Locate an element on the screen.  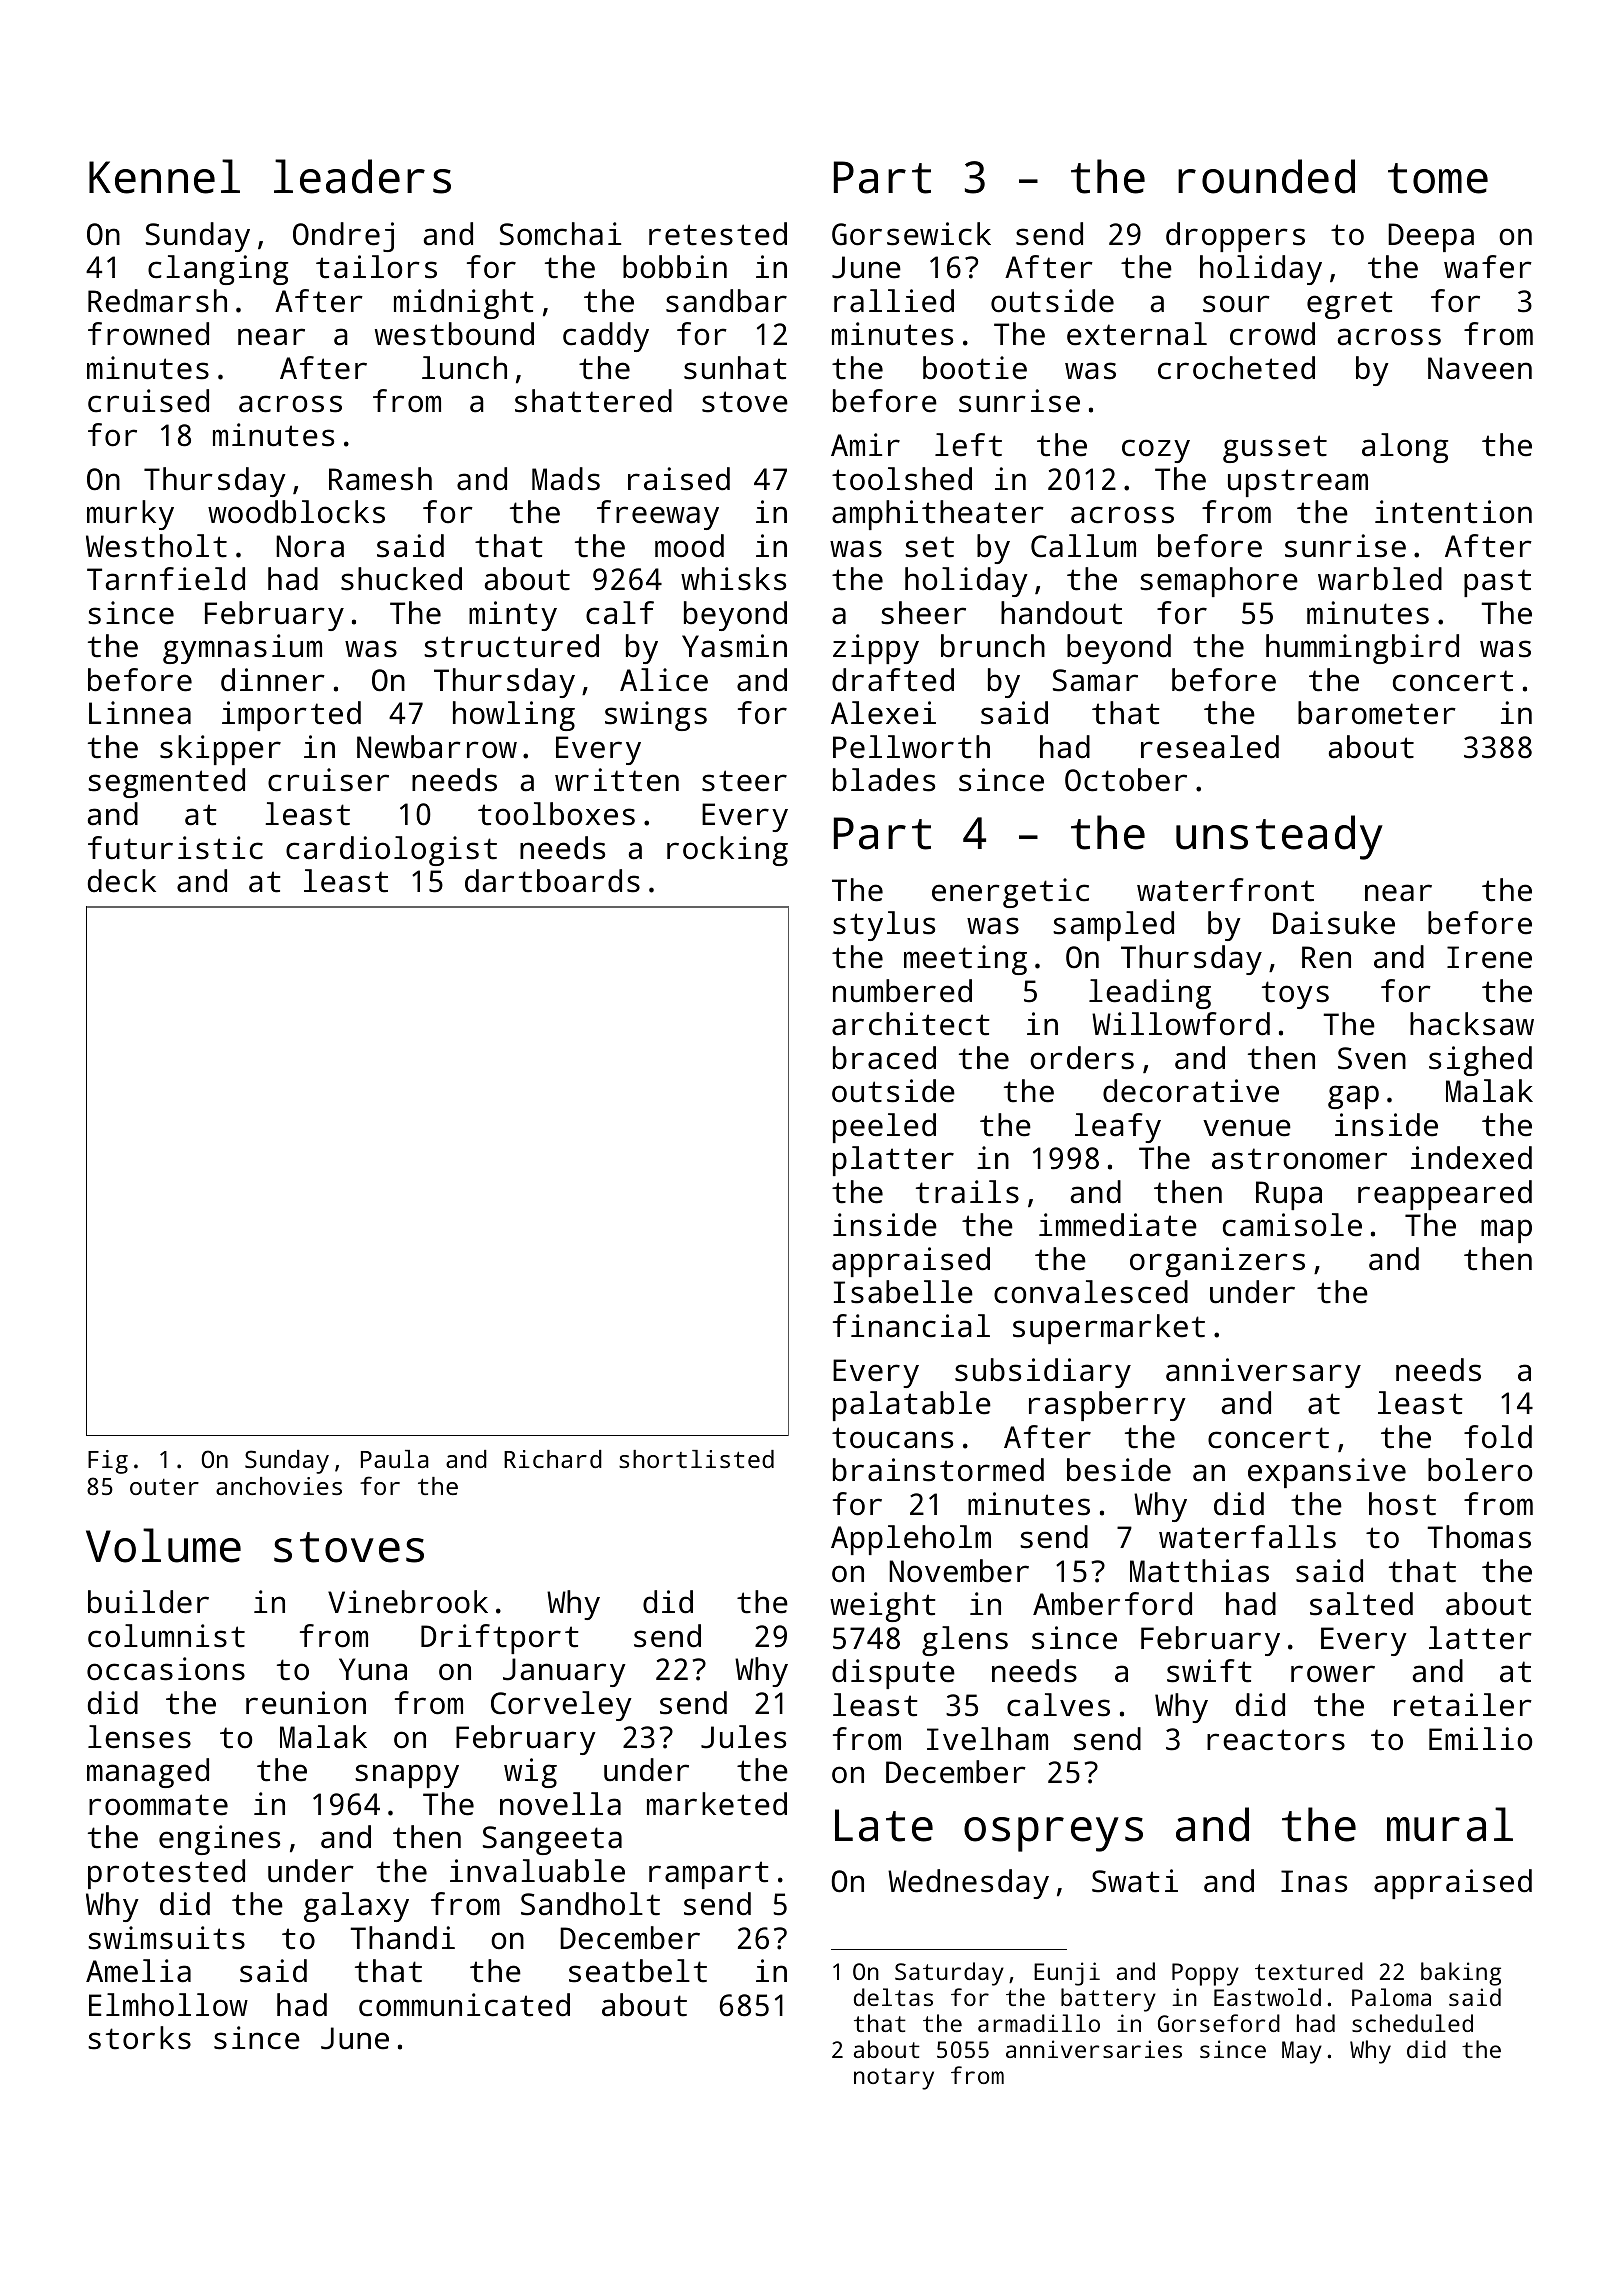
shortlisted is located at coordinates (696, 1459).
